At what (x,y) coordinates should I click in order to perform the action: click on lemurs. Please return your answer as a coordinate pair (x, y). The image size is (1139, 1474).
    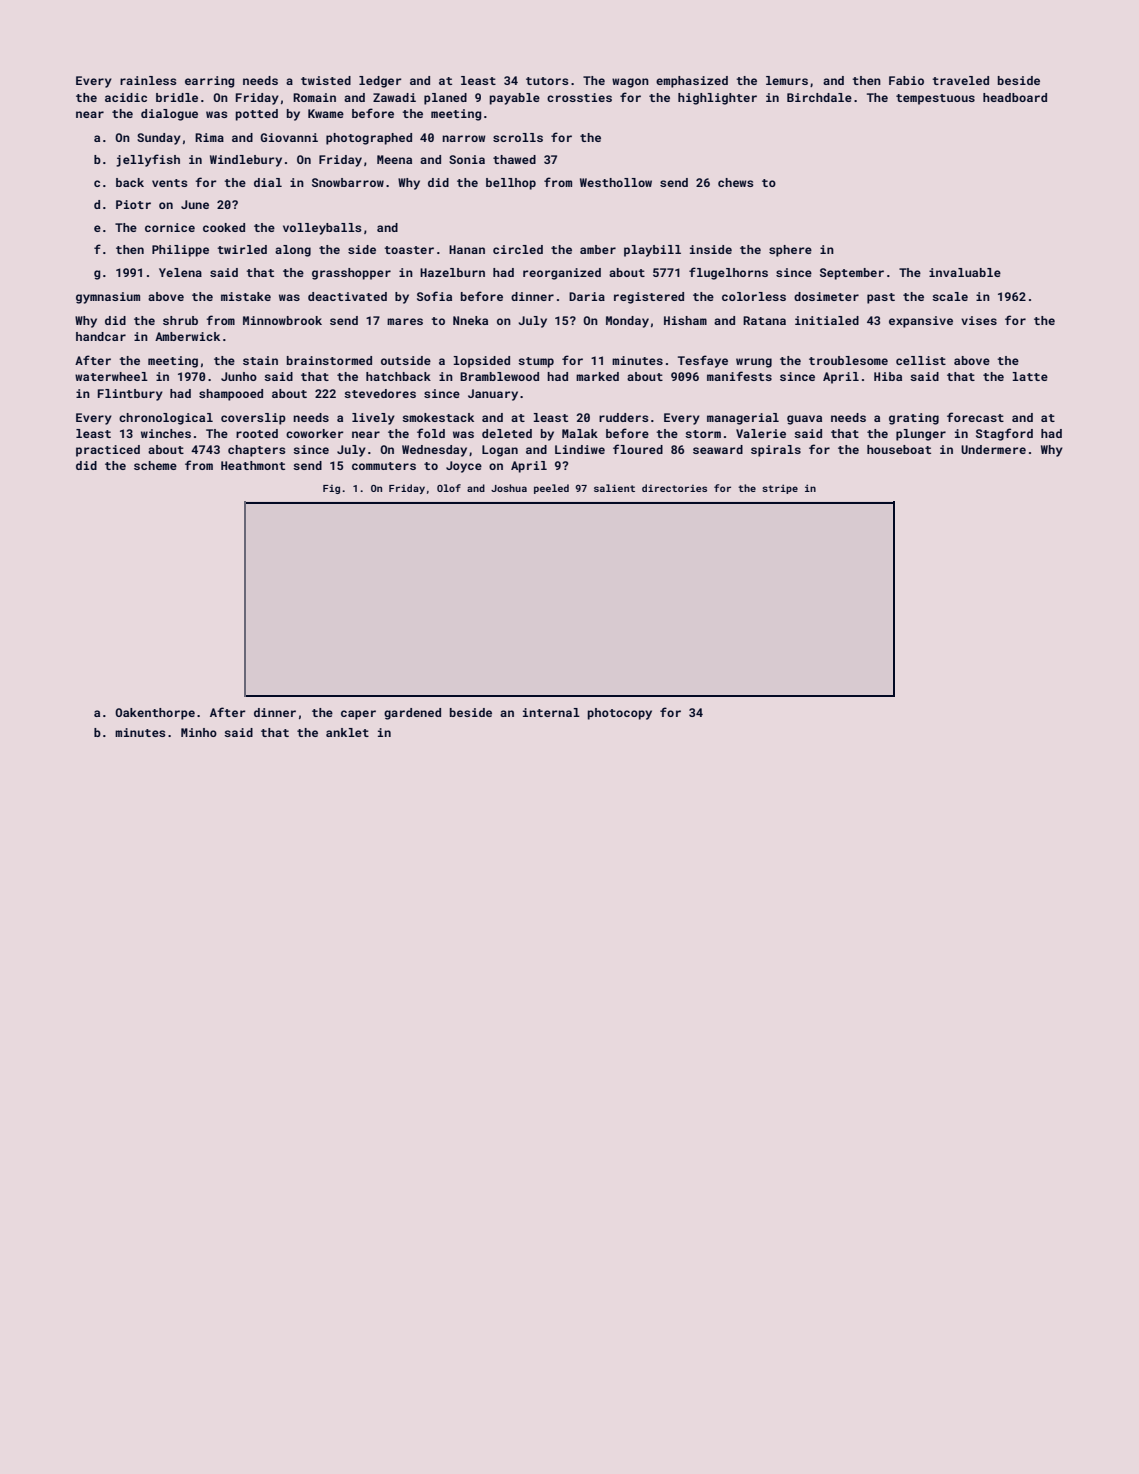
    Looking at the image, I should click on (787, 80).
